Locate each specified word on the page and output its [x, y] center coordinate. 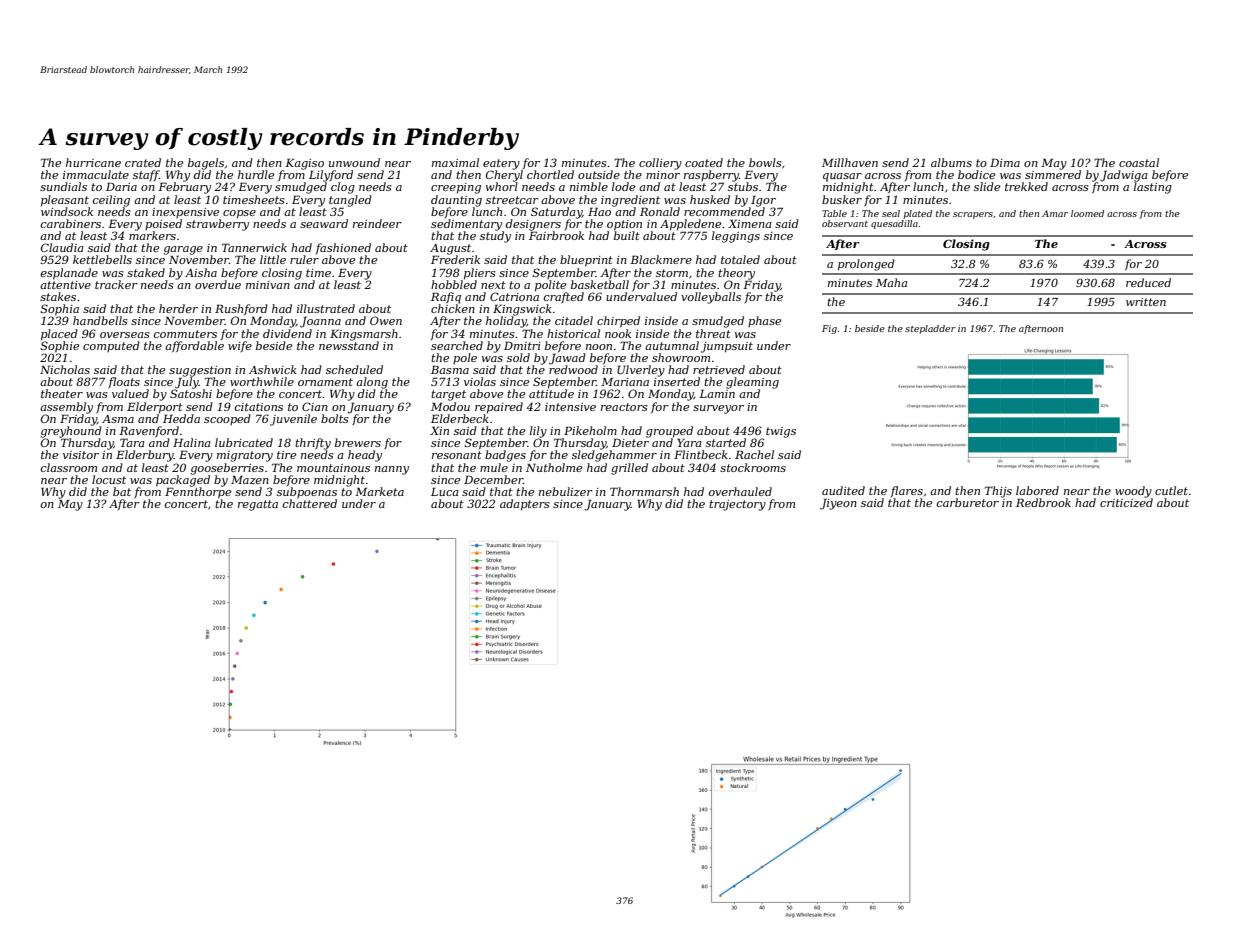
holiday [506, 322]
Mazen [250, 480]
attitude [551, 393]
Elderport [155, 408]
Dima [1005, 162]
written [1146, 302]
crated [143, 162]
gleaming [752, 383]
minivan [268, 285]
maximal [455, 162]
